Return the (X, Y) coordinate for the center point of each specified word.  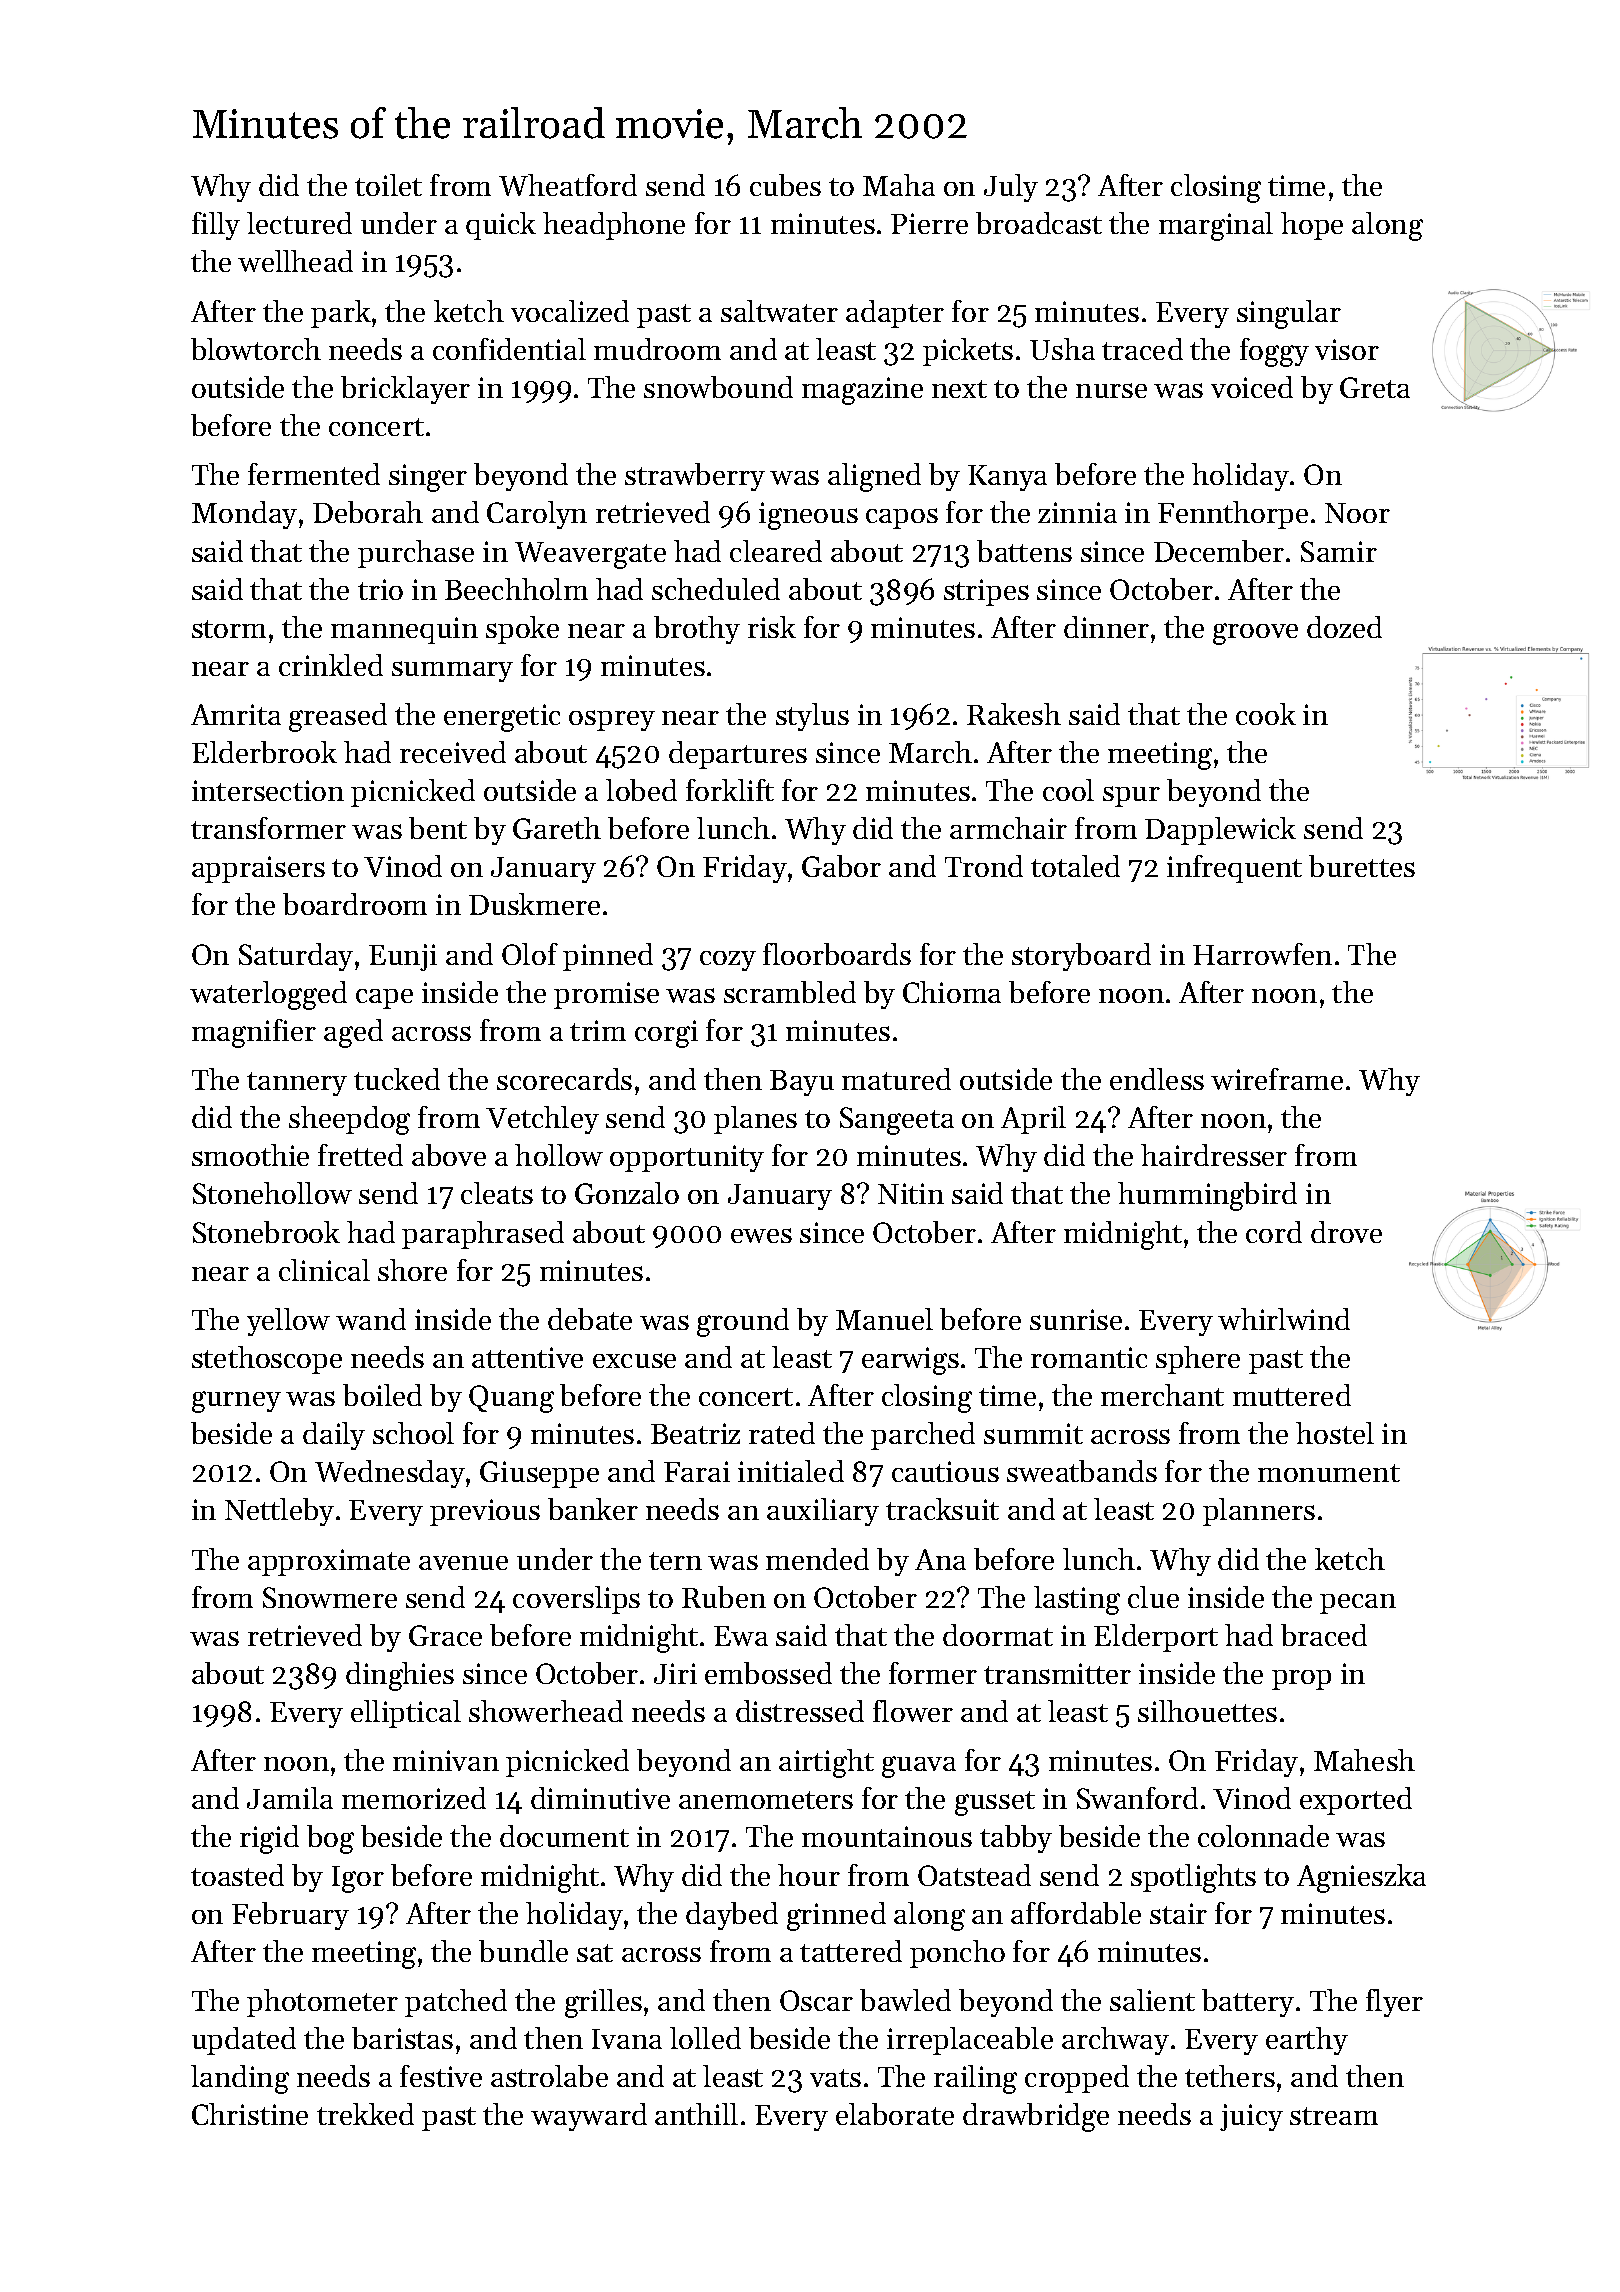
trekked (365, 2114)
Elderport (1156, 1638)
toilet (388, 185)
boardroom (355, 904)
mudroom (657, 349)
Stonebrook (266, 1232)
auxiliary (823, 1512)
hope (1312, 226)
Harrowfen (1262, 954)
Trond (984, 866)
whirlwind (1284, 1319)
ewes (761, 1235)
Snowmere (330, 1597)
